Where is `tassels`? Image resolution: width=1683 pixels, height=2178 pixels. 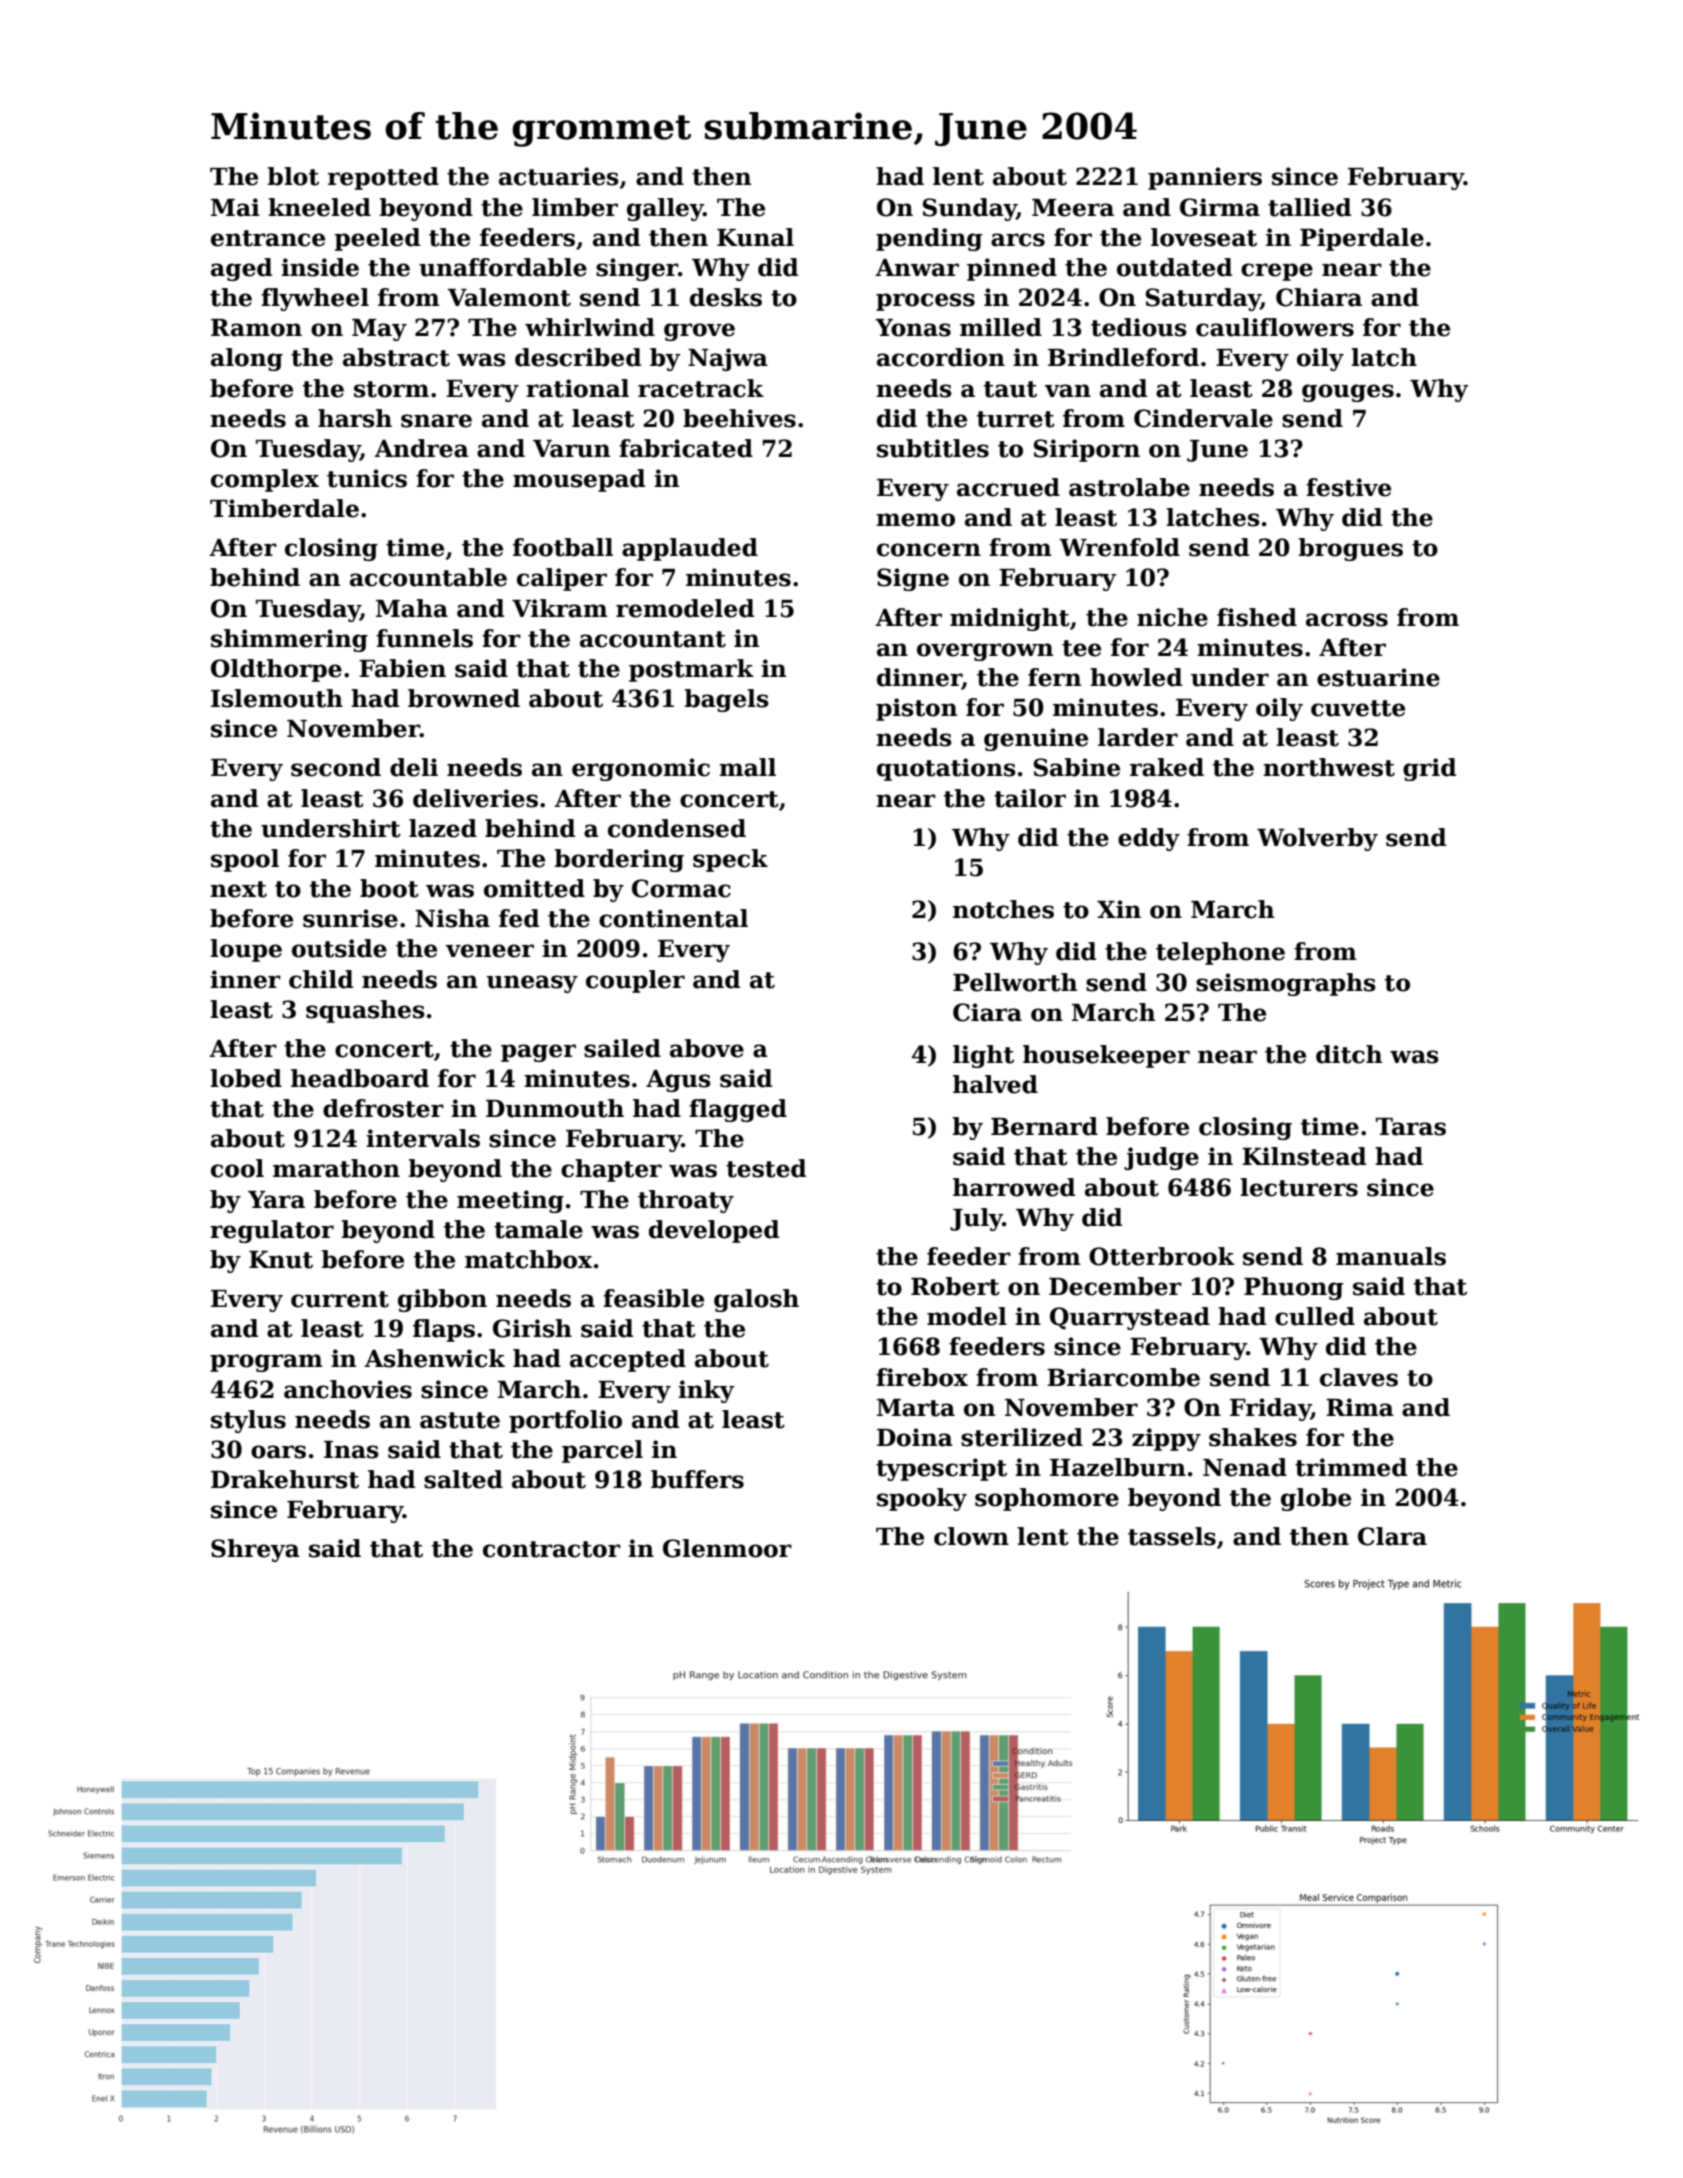
tassels is located at coordinates (1172, 1536).
